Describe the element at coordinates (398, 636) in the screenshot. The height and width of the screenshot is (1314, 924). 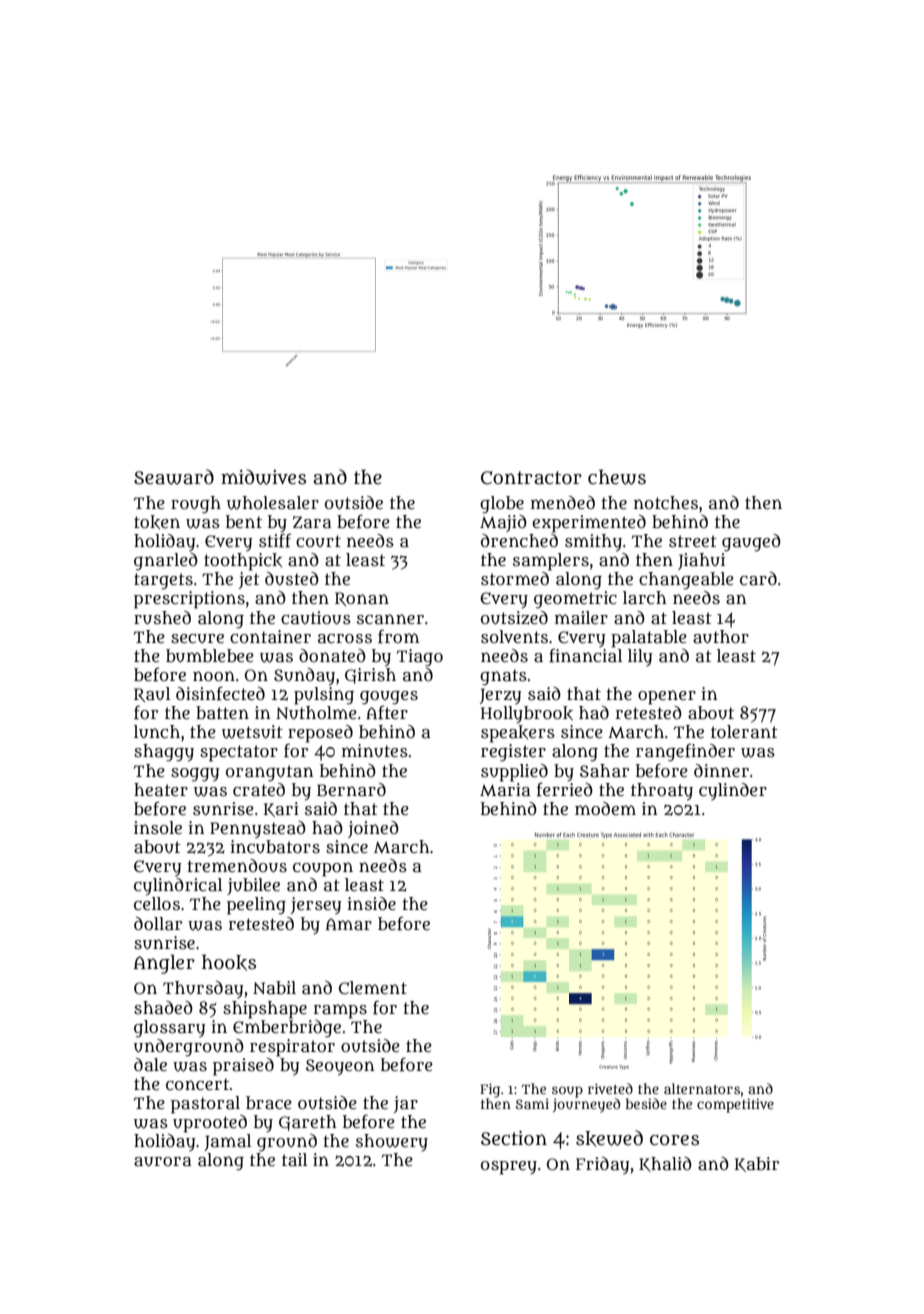
I see `from` at that location.
